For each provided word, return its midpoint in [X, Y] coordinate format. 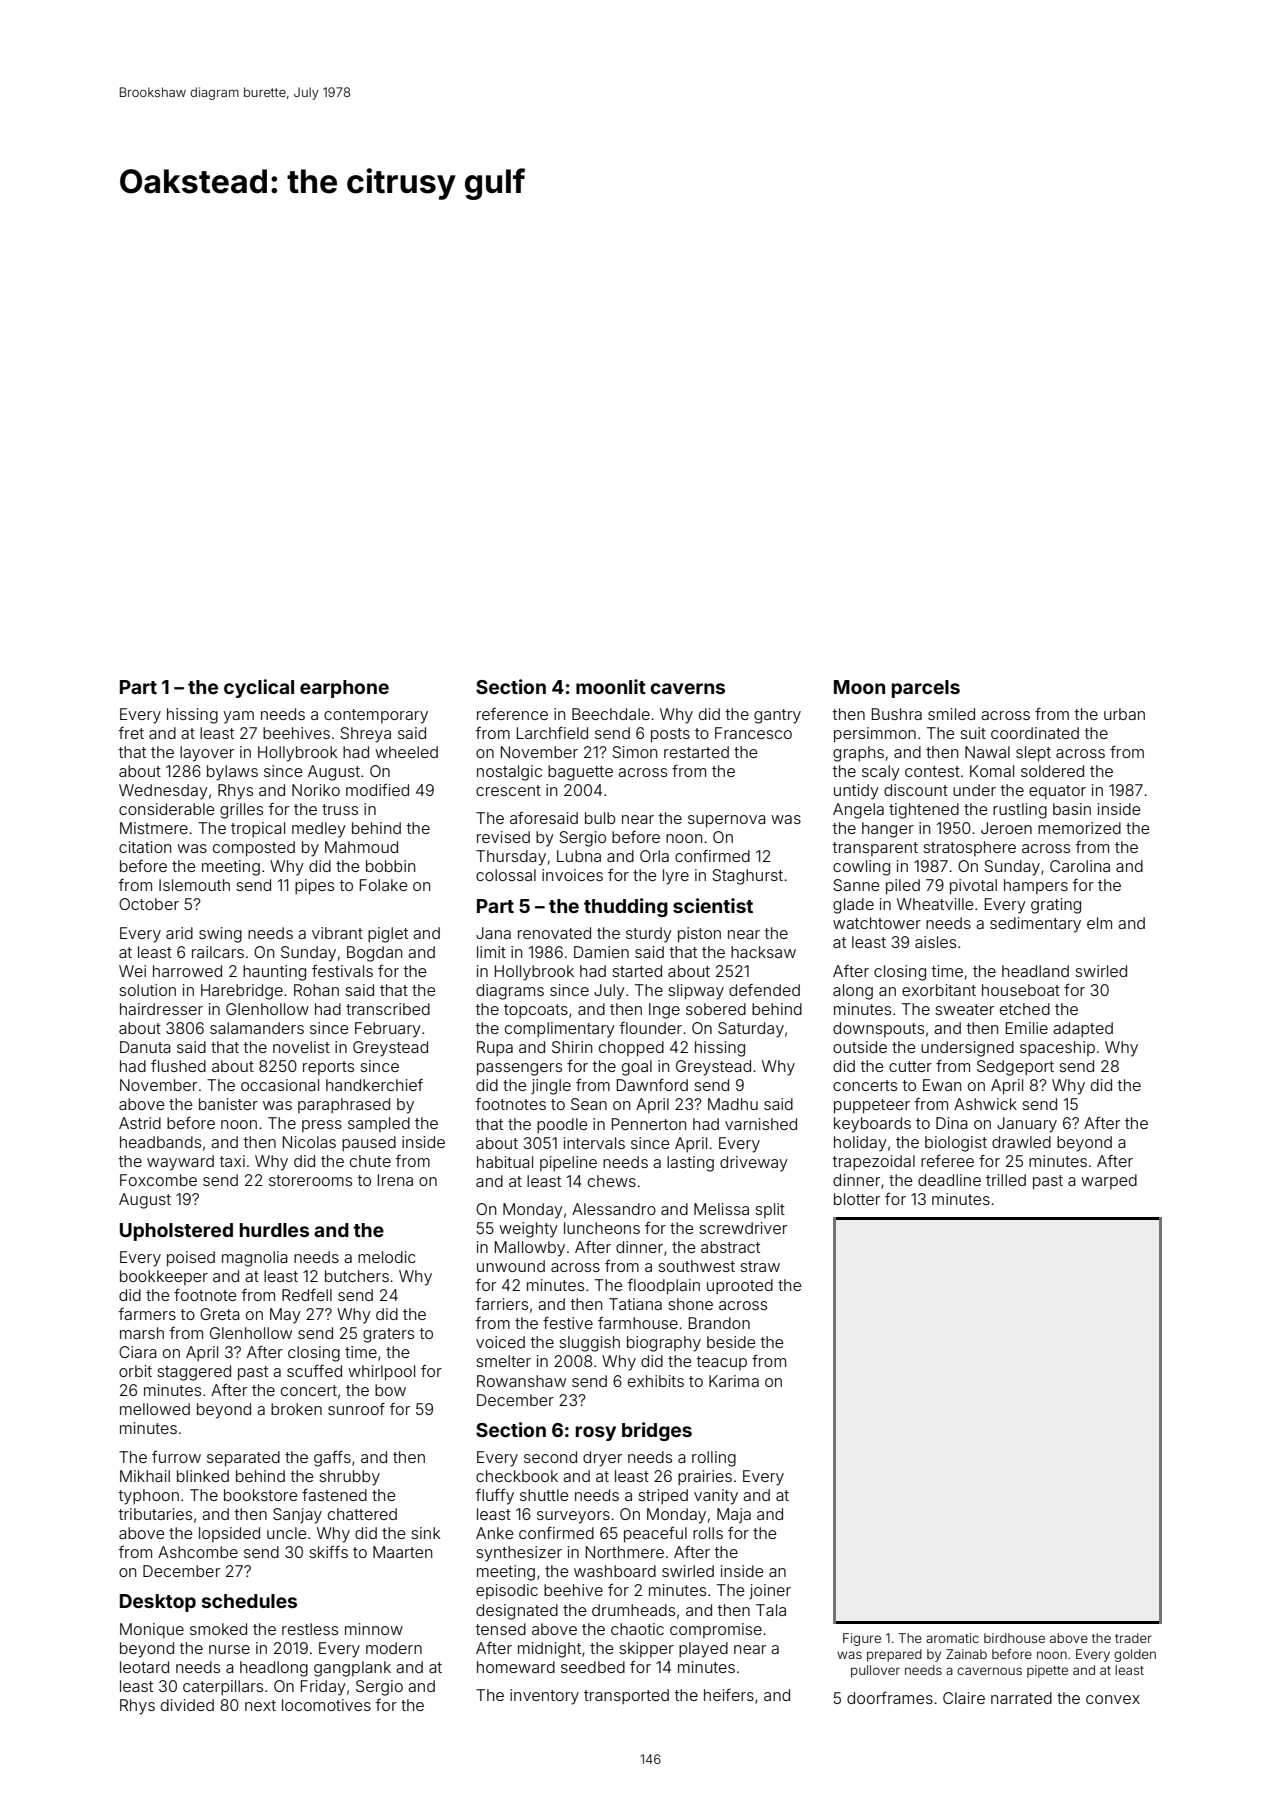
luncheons [602, 1228]
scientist [713, 905]
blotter [857, 1199]
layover [207, 754]
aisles [935, 942]
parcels [926, 689]
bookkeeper [164, 1277]
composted [254, 849]
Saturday [751, 1030]
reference [512, 714]
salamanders [257, 1028]
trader [1133, 1638]
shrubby [349, 1478]
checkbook [517, 1476]
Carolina [1080, 866]
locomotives [326, 1705]
